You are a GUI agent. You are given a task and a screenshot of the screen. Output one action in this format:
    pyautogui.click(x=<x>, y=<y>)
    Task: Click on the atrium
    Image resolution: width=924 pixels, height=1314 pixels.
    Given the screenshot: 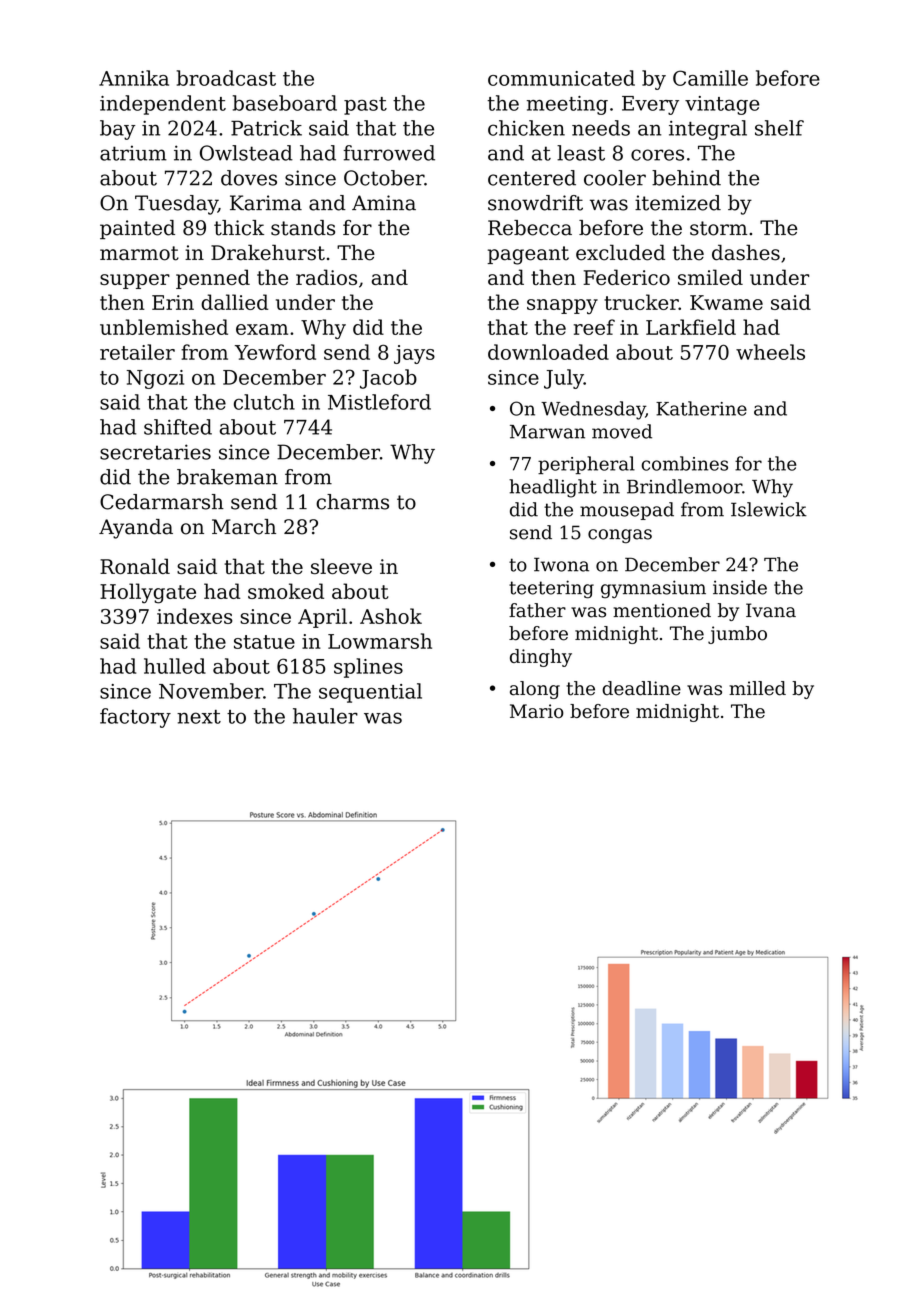 What is the action you would take?
    pyautogui.click(x=133, y=153)
